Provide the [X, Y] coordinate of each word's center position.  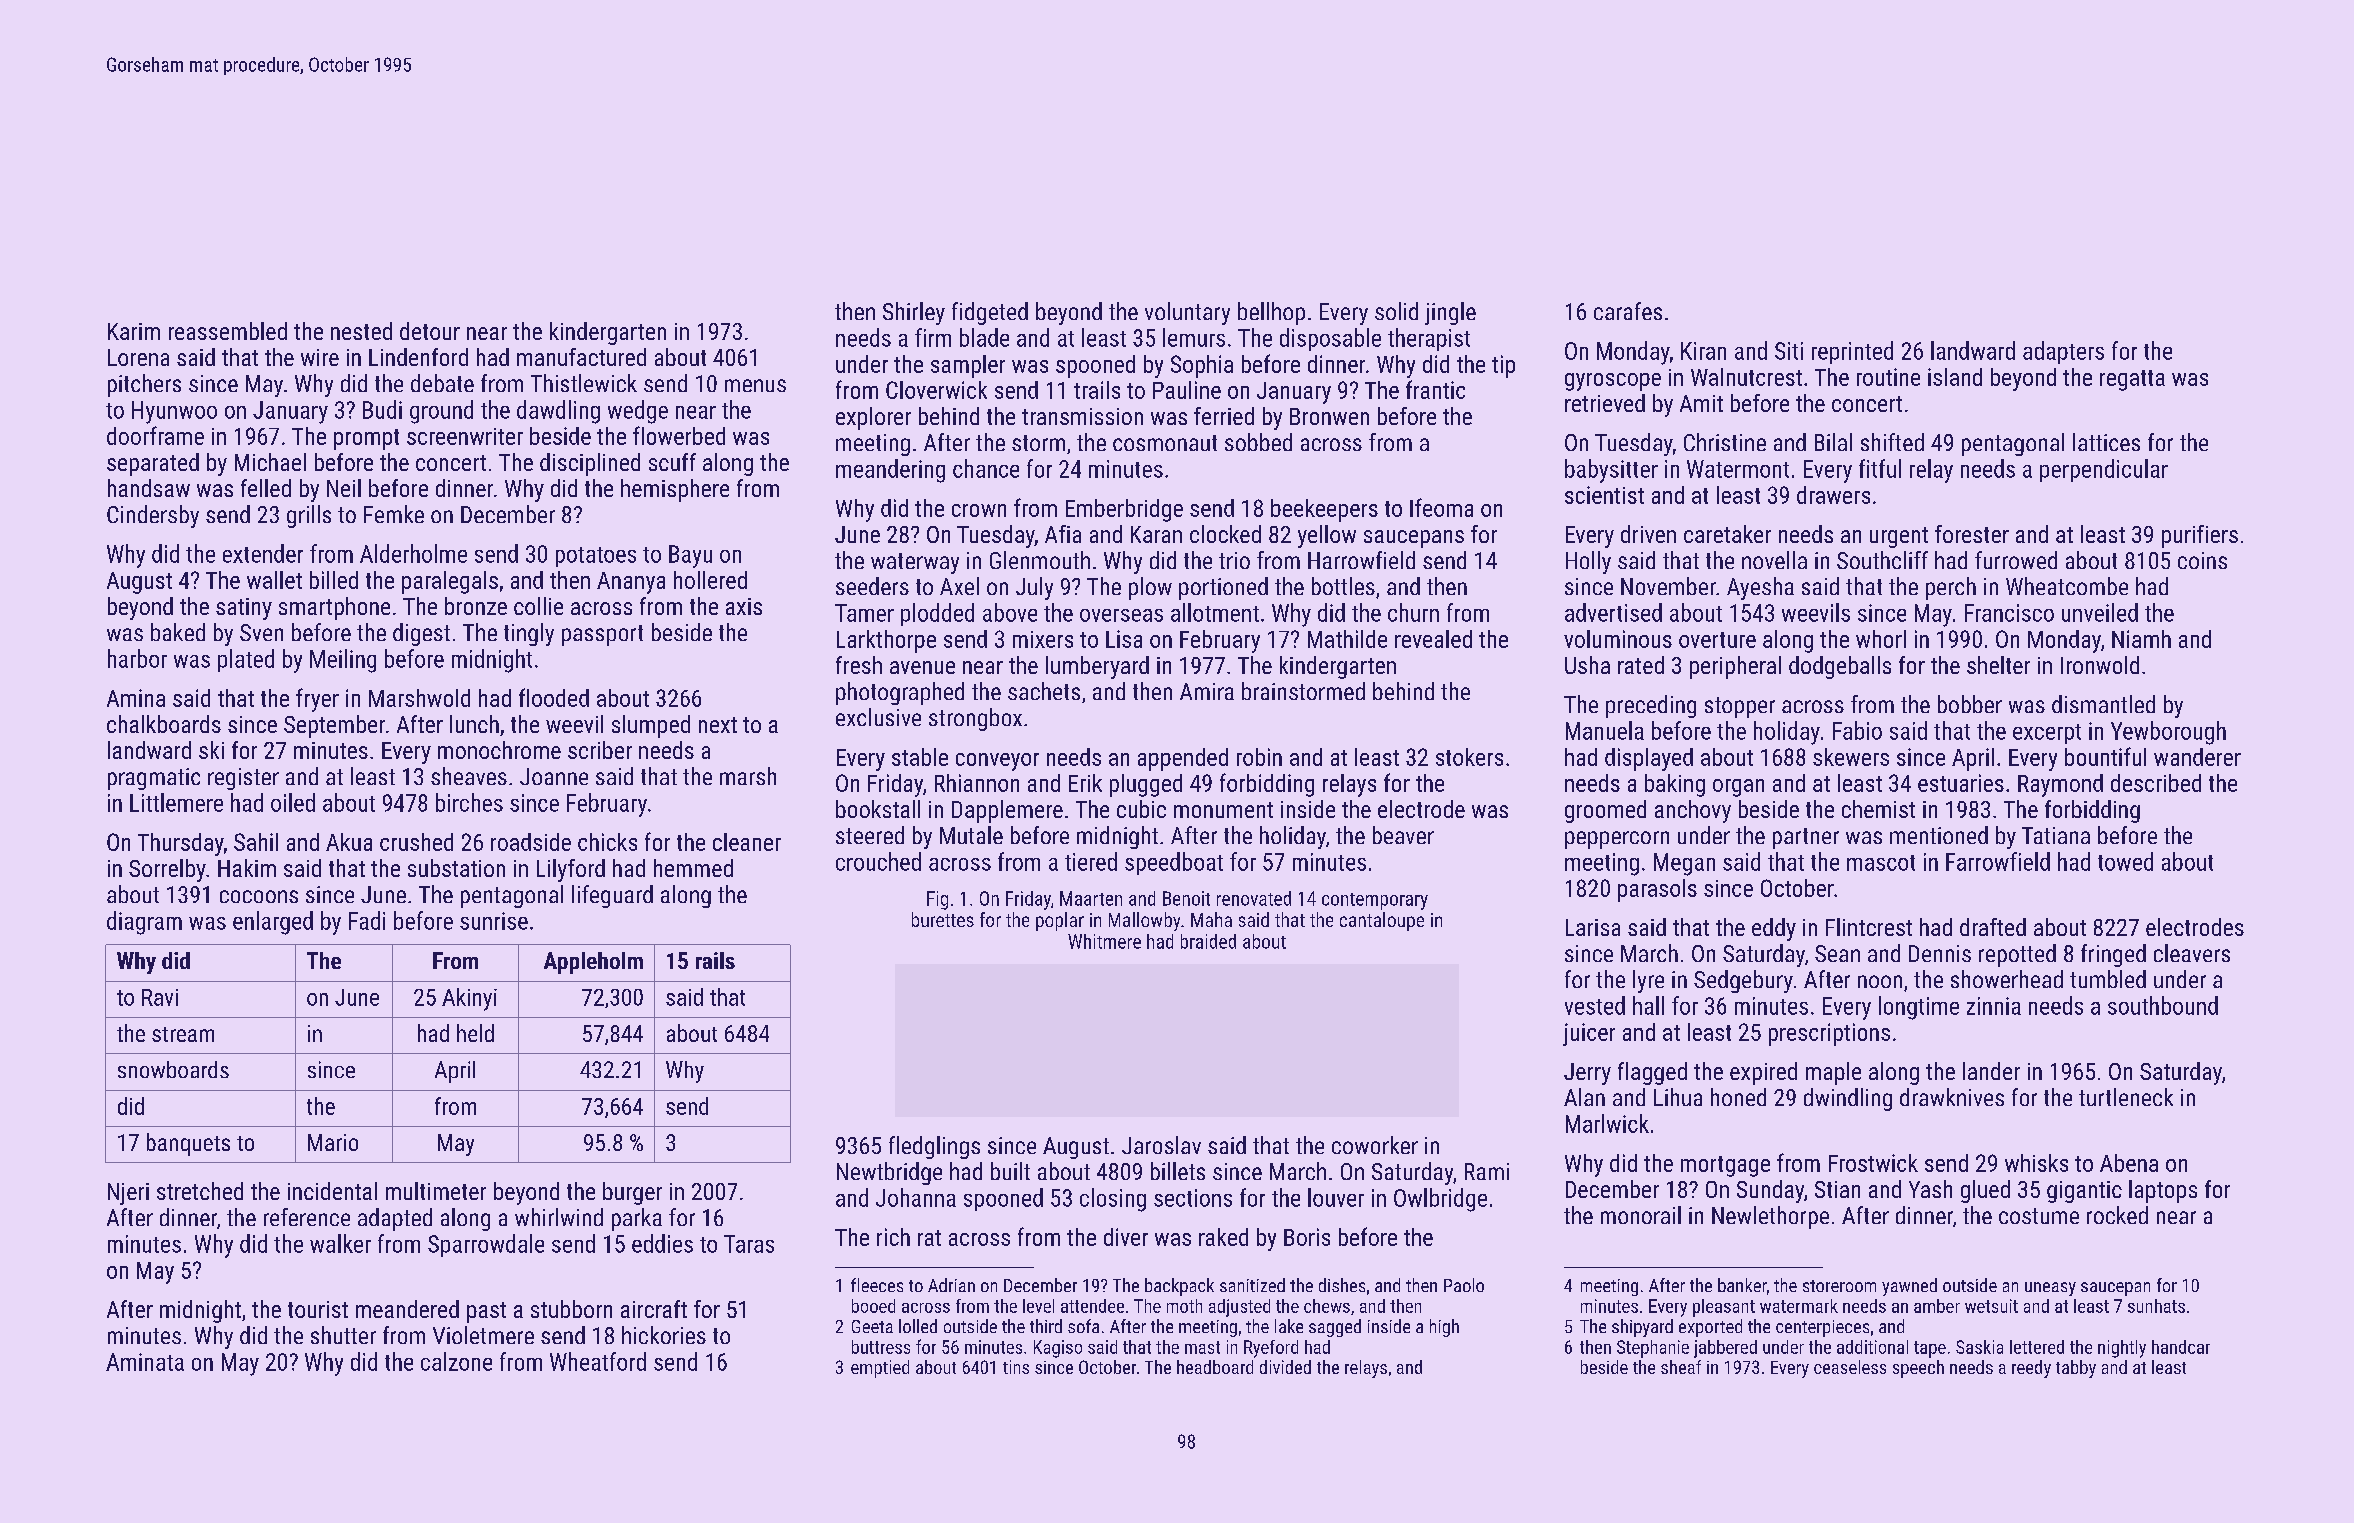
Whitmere [1104, 941]
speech [1918, 1369]
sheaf [1681, 1367]
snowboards [173, 1069]
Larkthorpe [886, 641]
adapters [2063, 352]
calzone [456, 1361]
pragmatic [154, 779]
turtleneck [2126, 1097]
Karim [134, 331]
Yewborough [2168, 733]
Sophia [1202, 366]
